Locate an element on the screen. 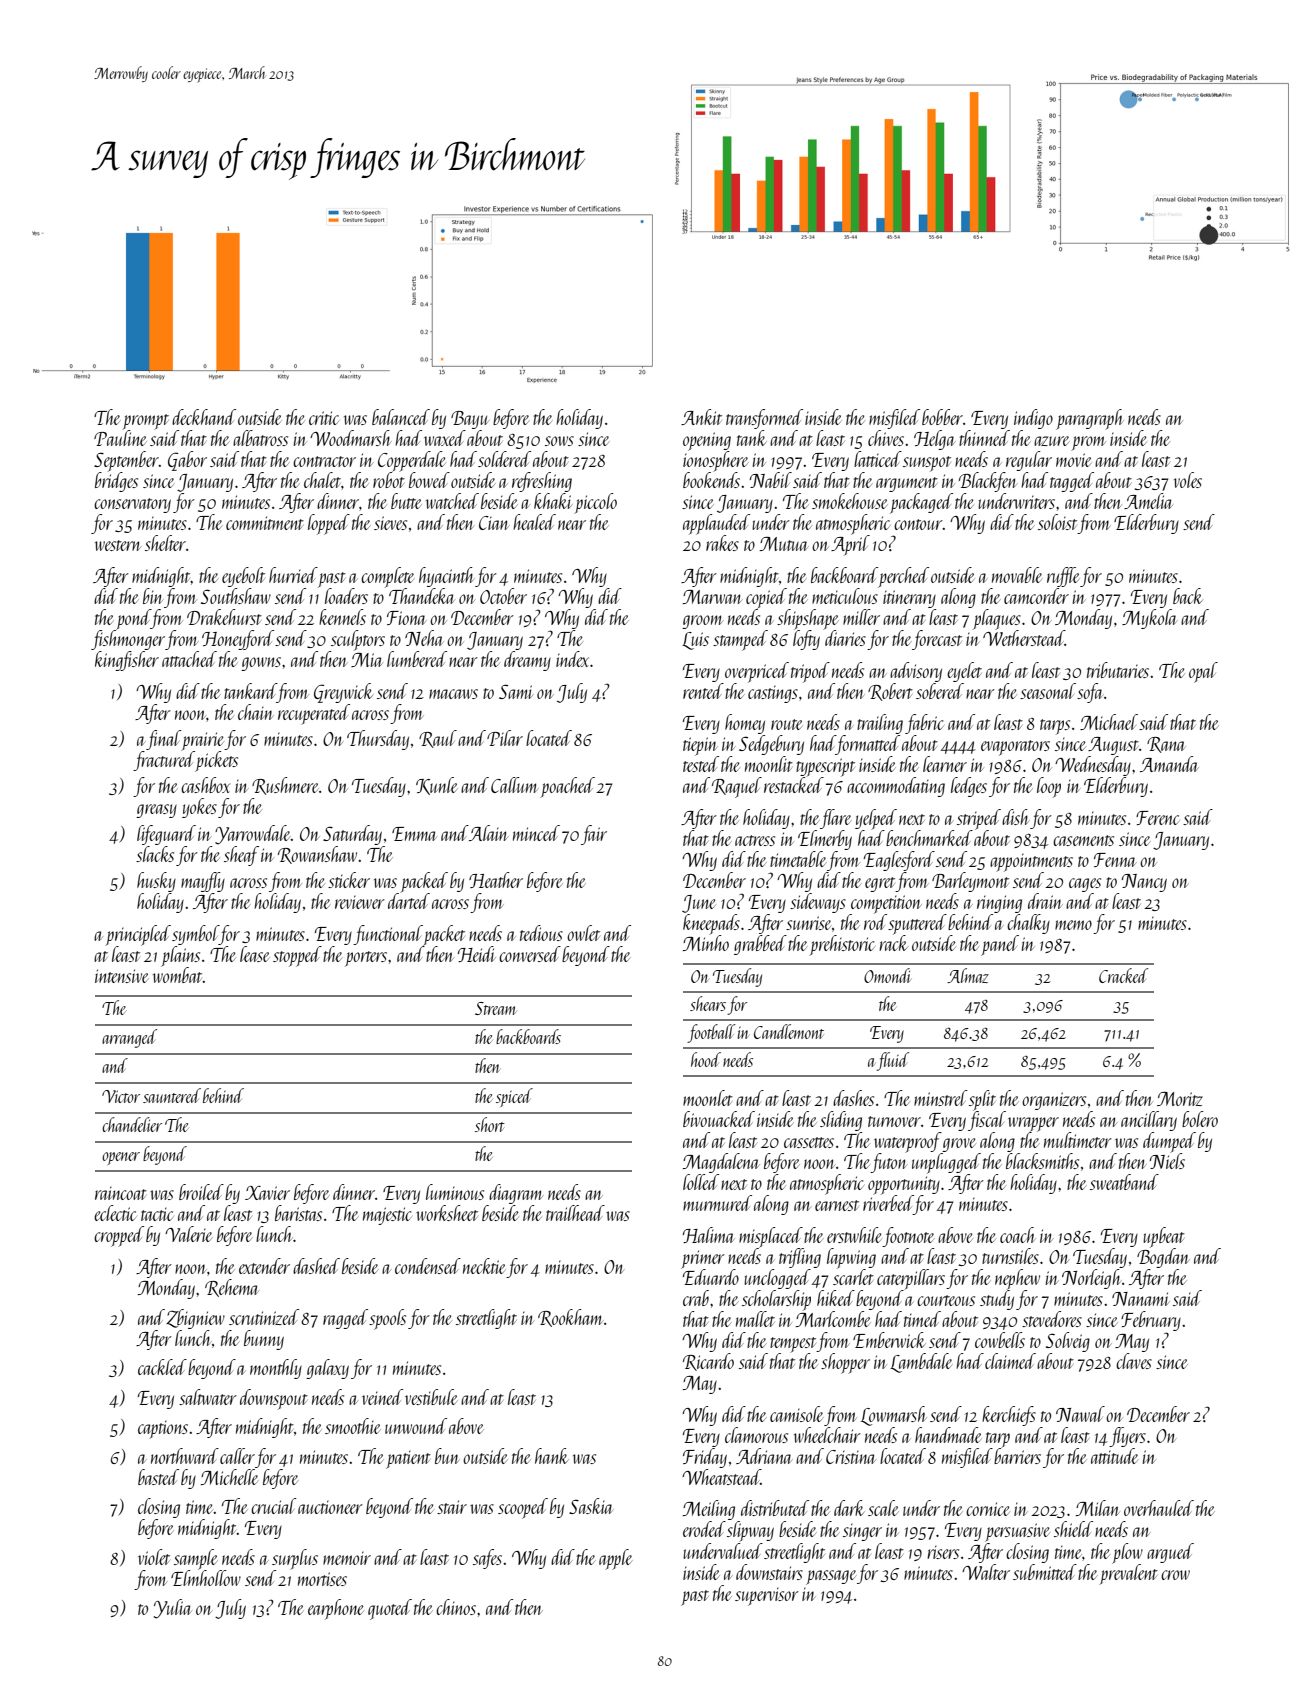 This screenshot has width=1315, height=1702. panel is located at coordinates (1000, 945).
